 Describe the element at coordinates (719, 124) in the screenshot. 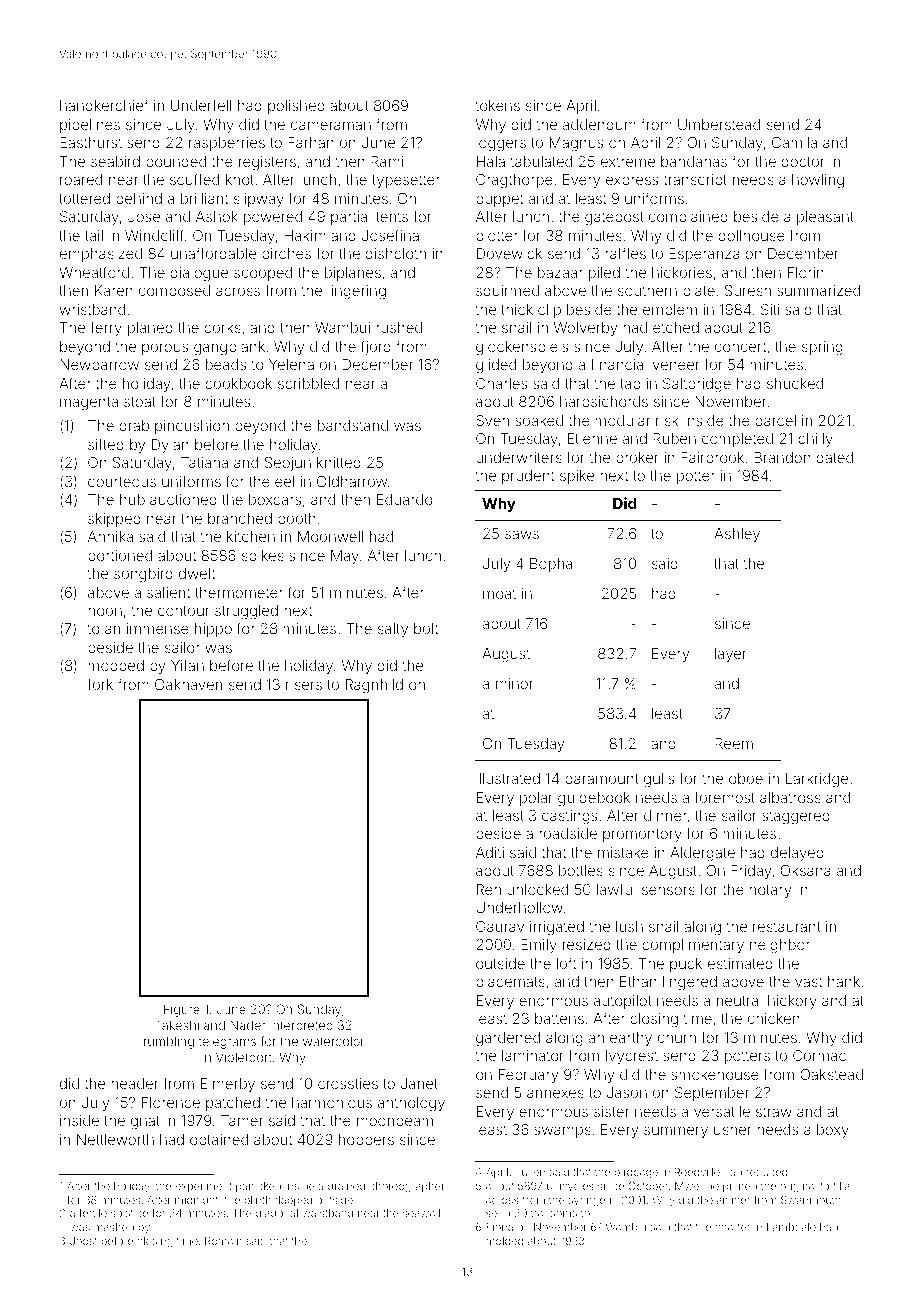

I see `Umberstead` at that location.
